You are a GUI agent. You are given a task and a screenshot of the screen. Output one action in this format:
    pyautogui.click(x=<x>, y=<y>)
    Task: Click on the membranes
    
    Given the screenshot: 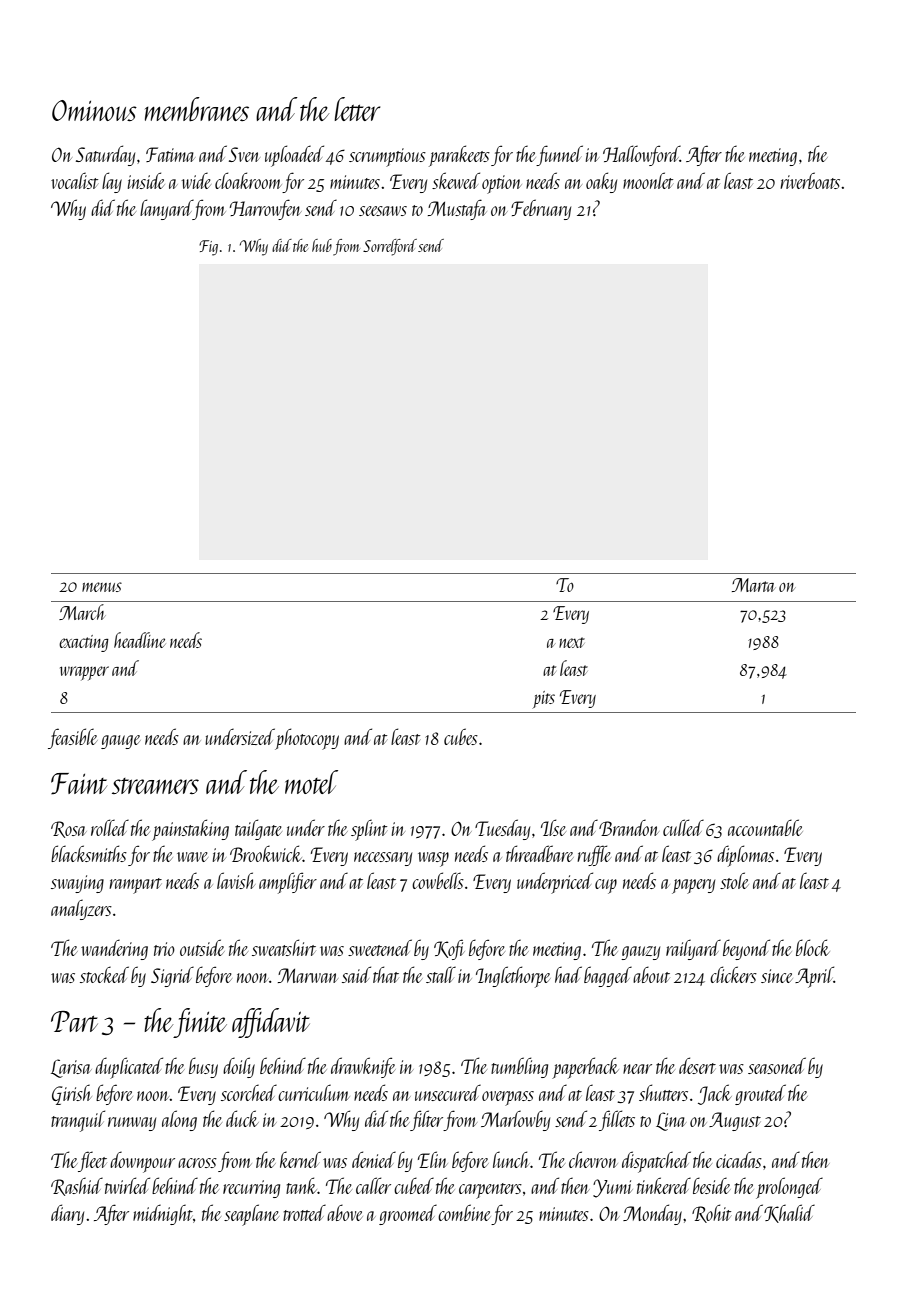 What is the action you would take?
    pyautogui.click(x=197, y=109)
